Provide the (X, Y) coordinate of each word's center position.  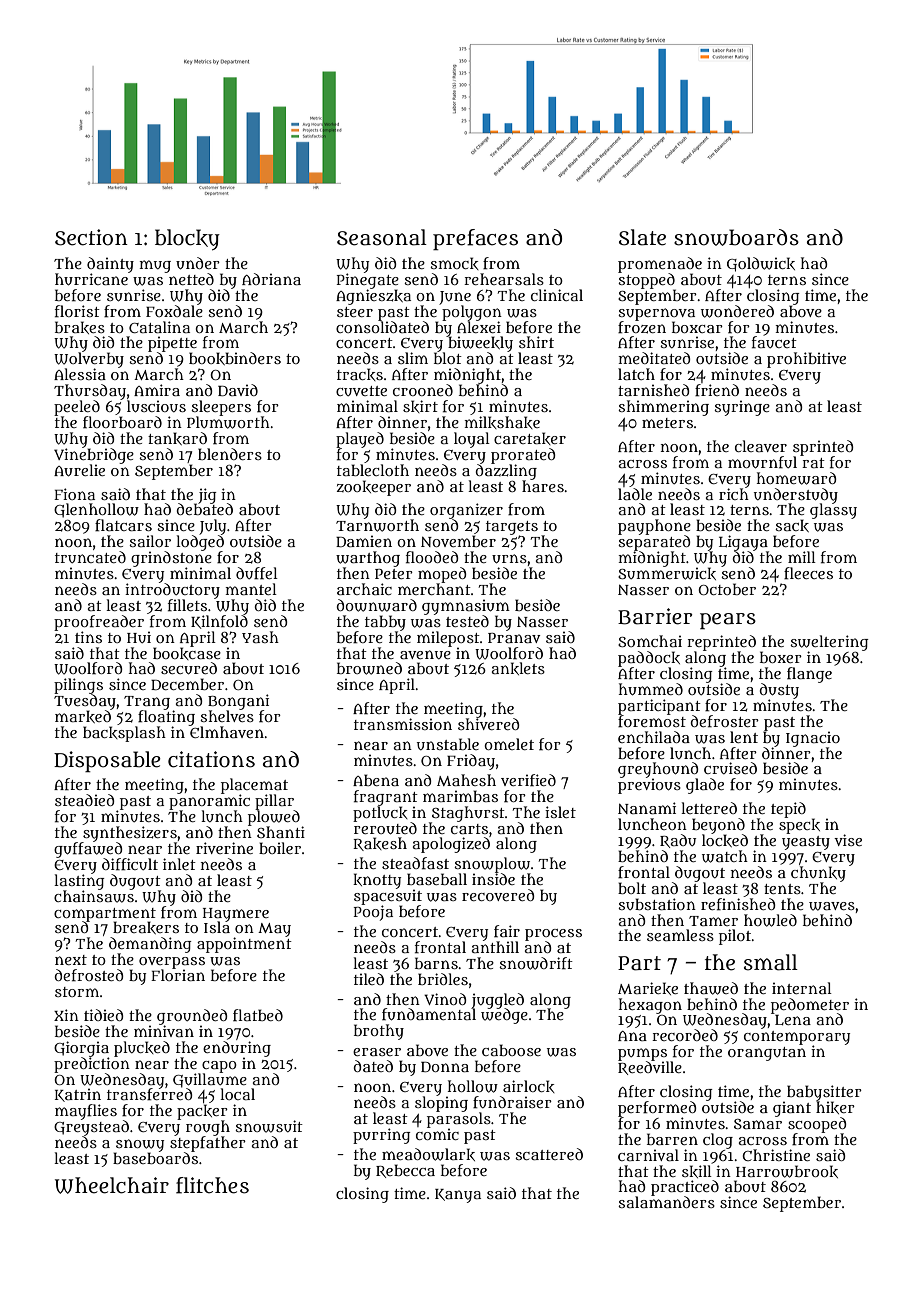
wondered (737, 311)
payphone (654, 527)
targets (512, 528)
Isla (217, 927)
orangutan (767, 1054)
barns (436, 963)
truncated (90, 557)
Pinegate (368, 281)
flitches (212, 1185)
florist (77, 311)
